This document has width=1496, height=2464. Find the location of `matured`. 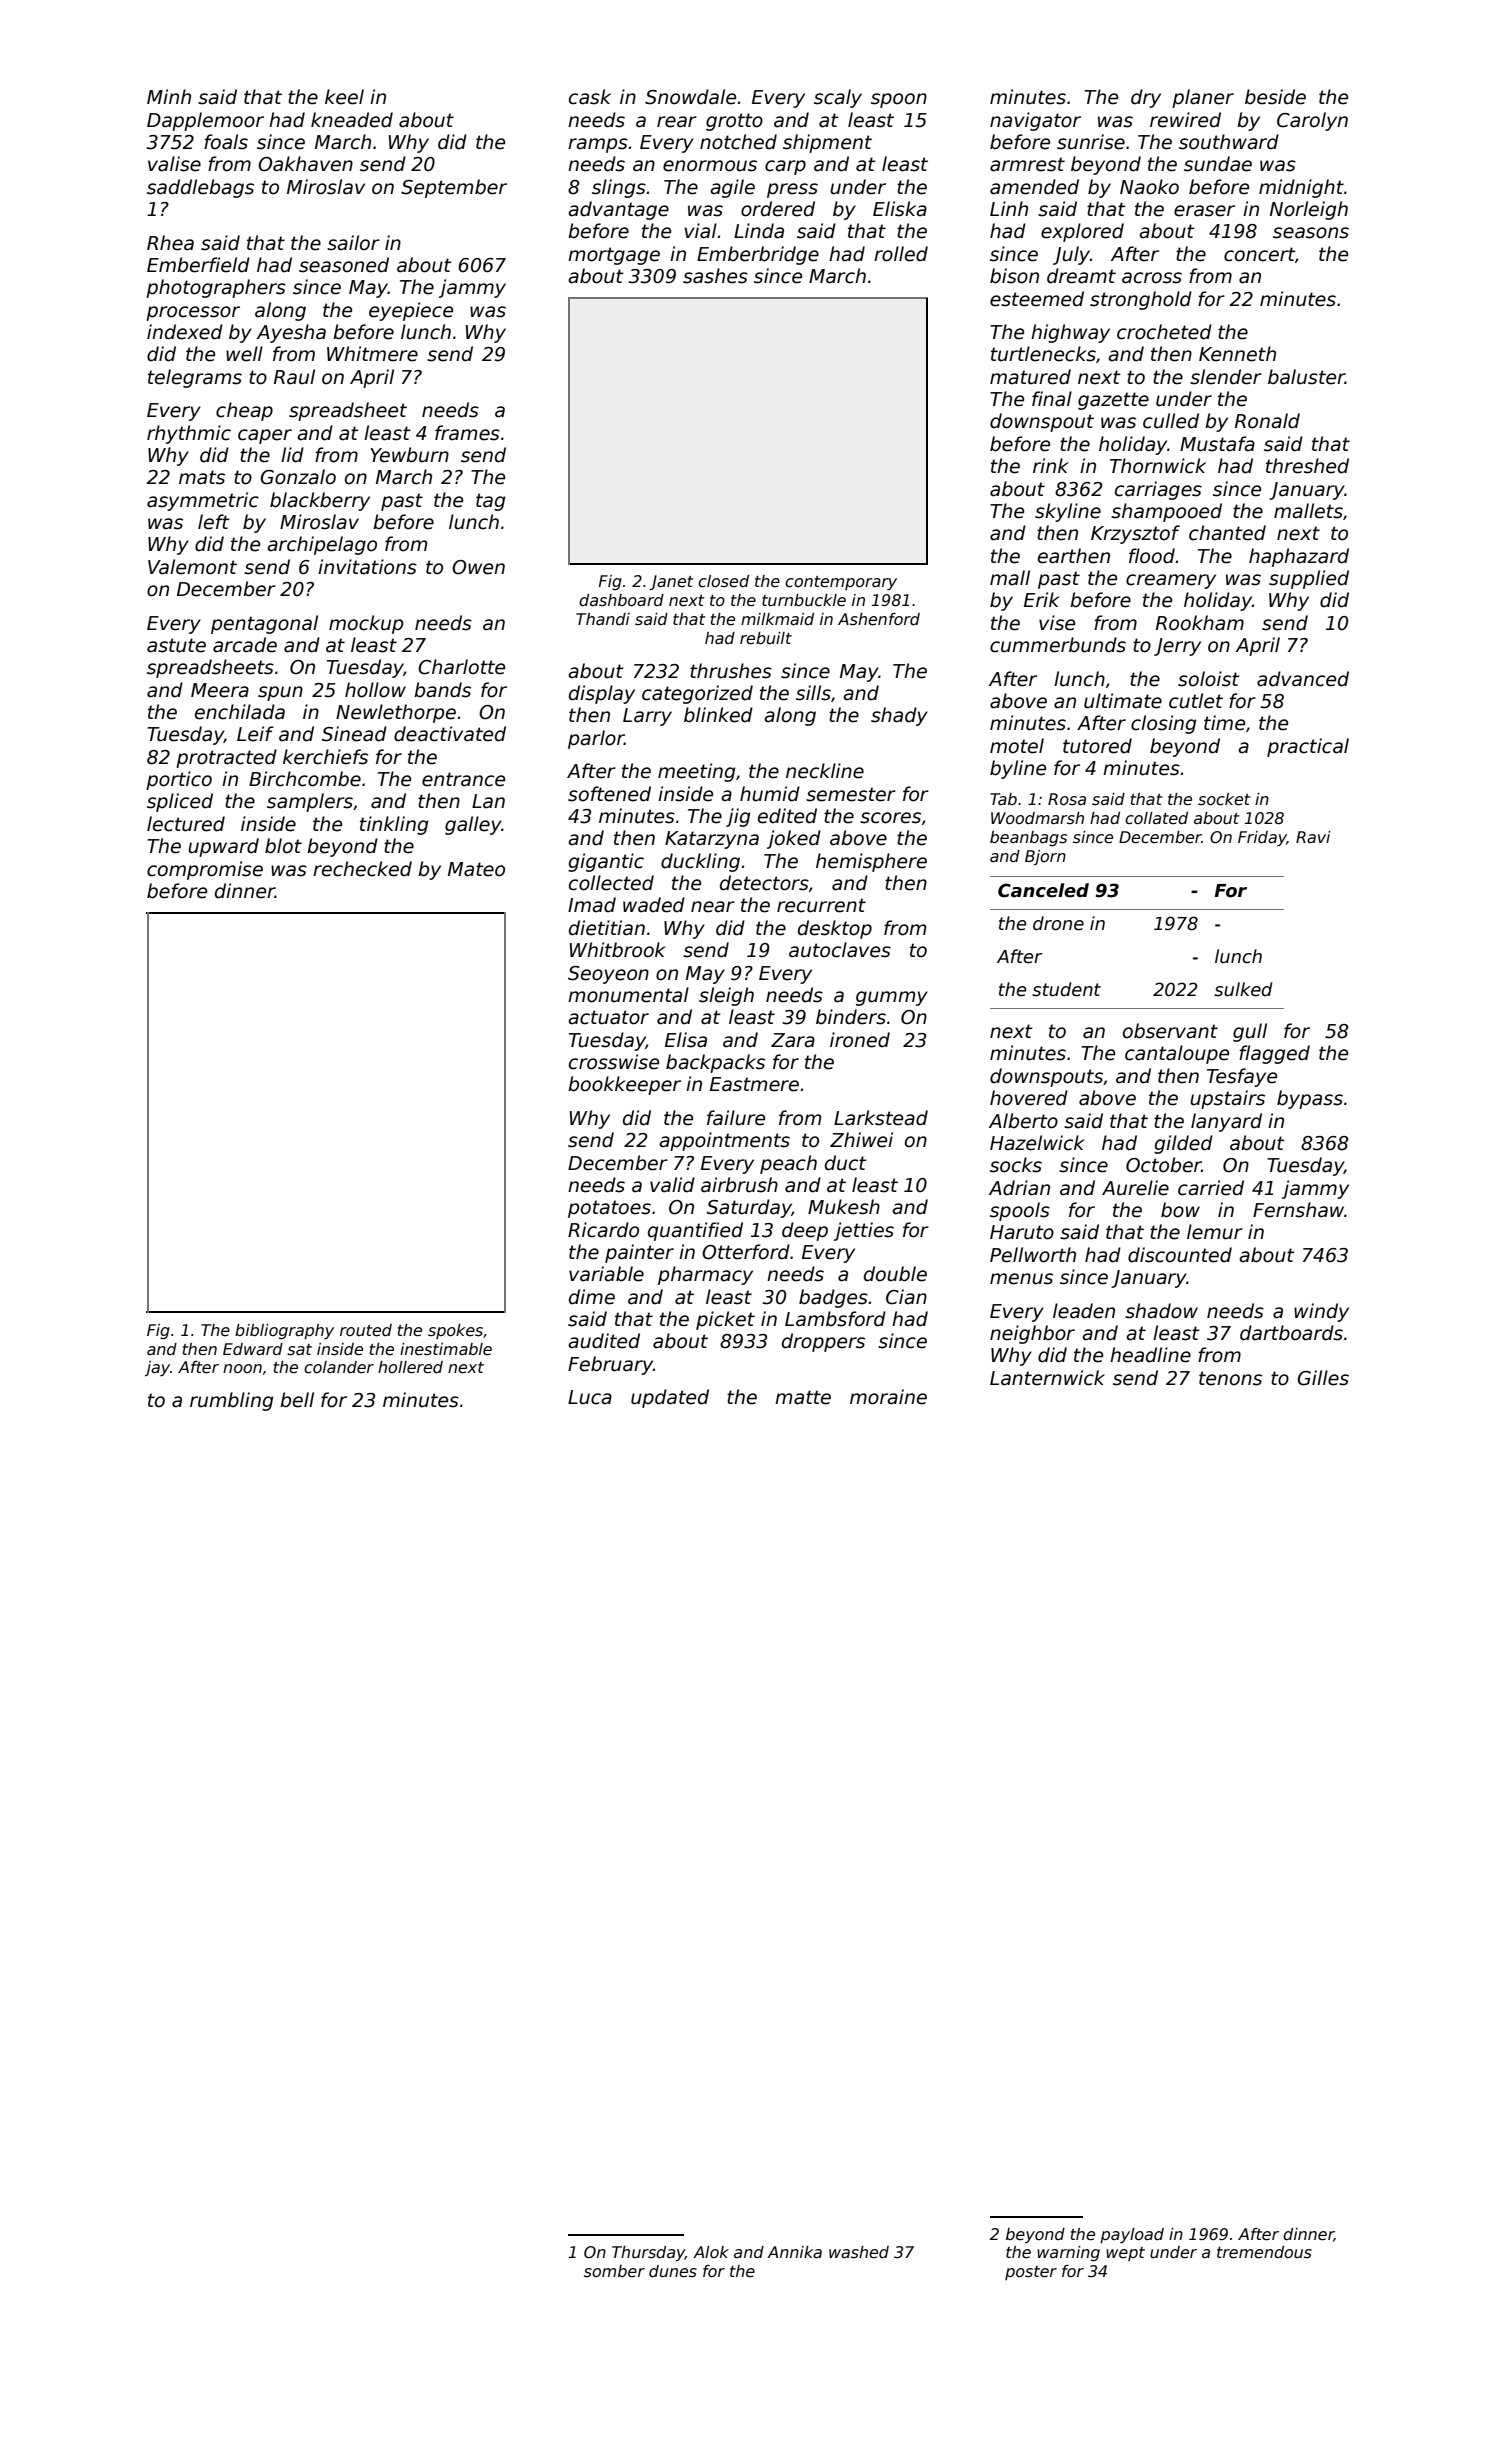

matured is located at coordinates (1030, 377).
